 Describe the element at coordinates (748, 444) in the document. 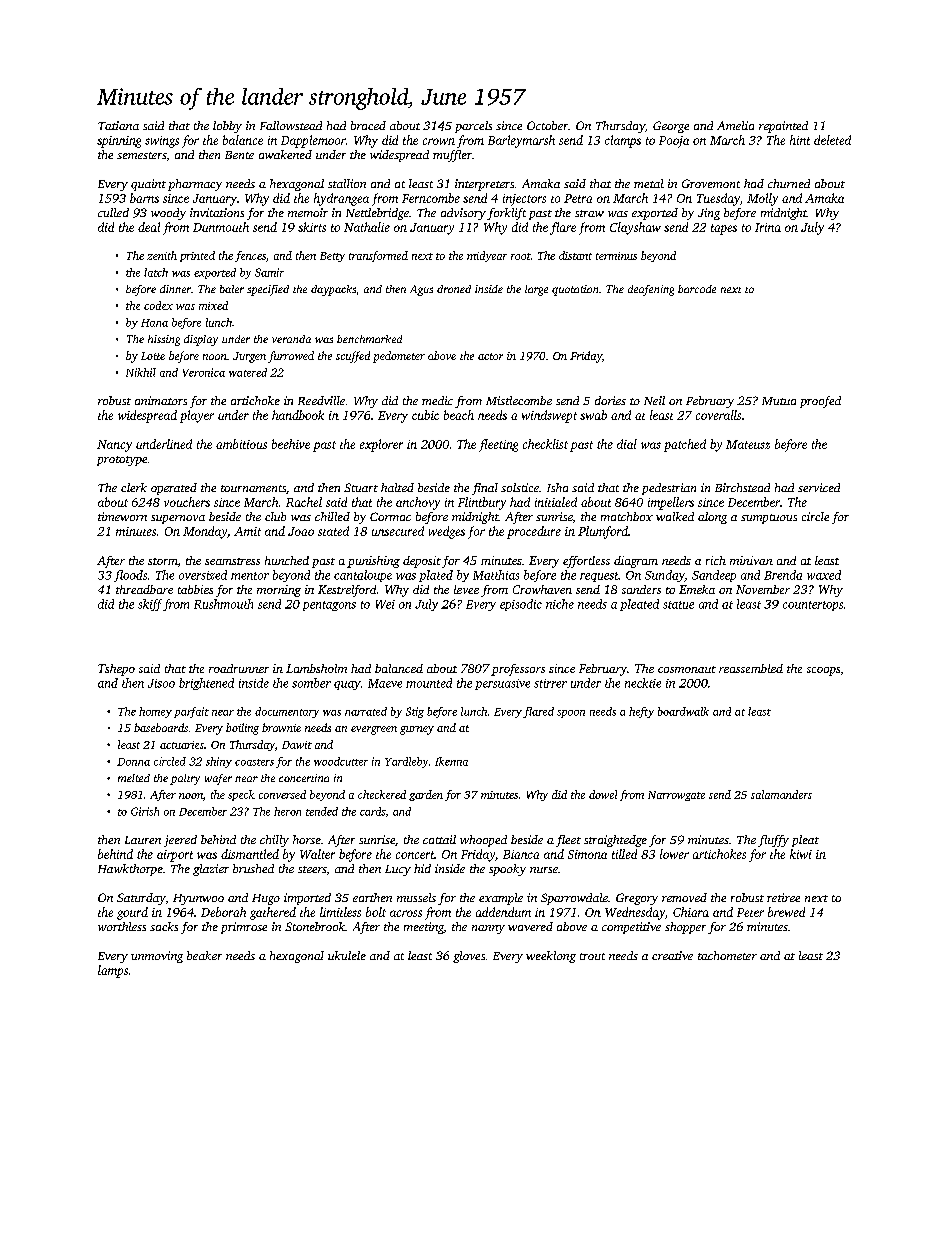

I see `Mateusz` at that location.
